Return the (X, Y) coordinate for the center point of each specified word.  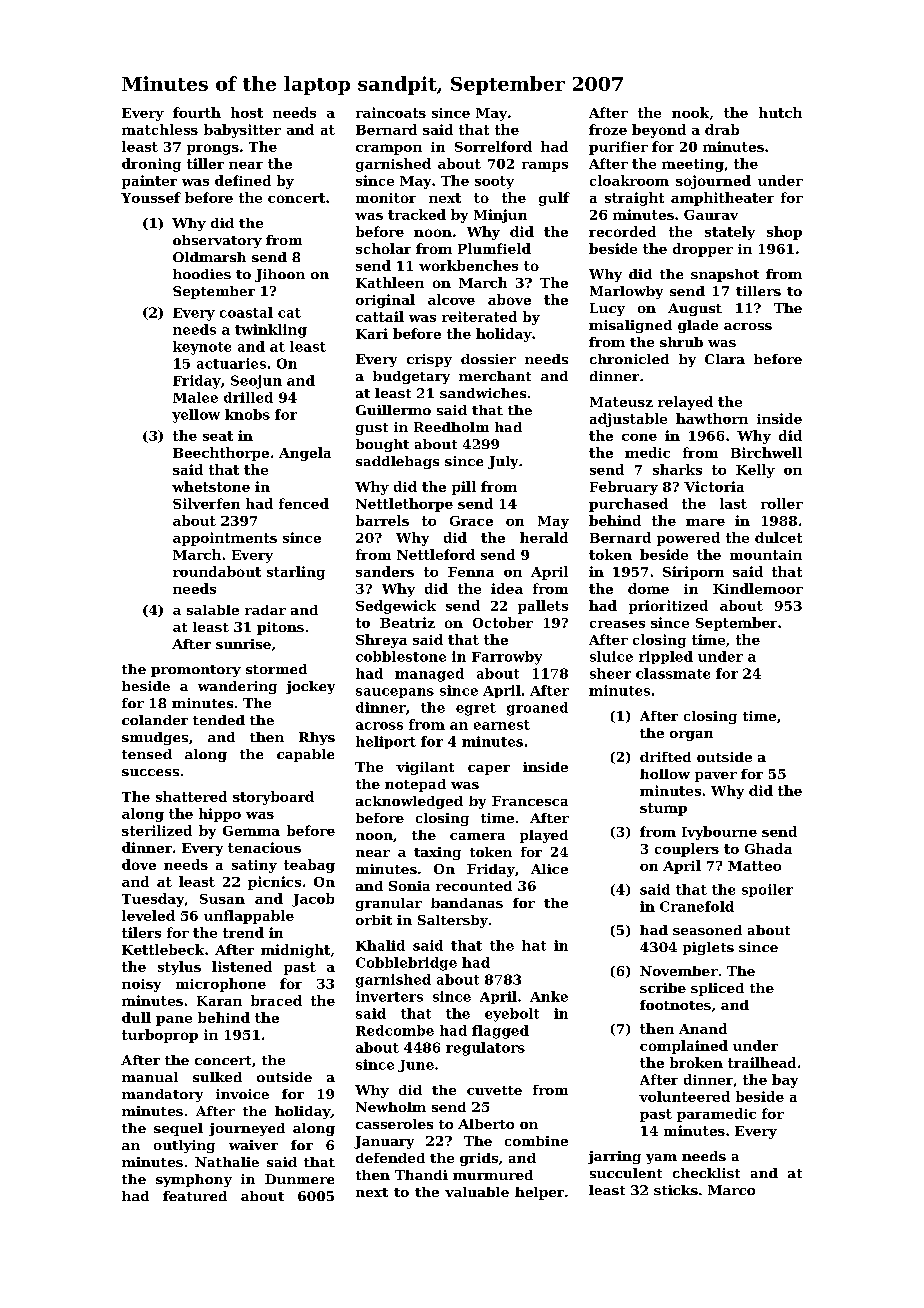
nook (690, 112)
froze (608, 129)
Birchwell (766, 452)
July (503, 462)
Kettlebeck (163, 949)
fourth (197, 112)
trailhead (762, 1062)
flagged (500, 1032)
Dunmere (299, 1179)
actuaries (231, 363)
